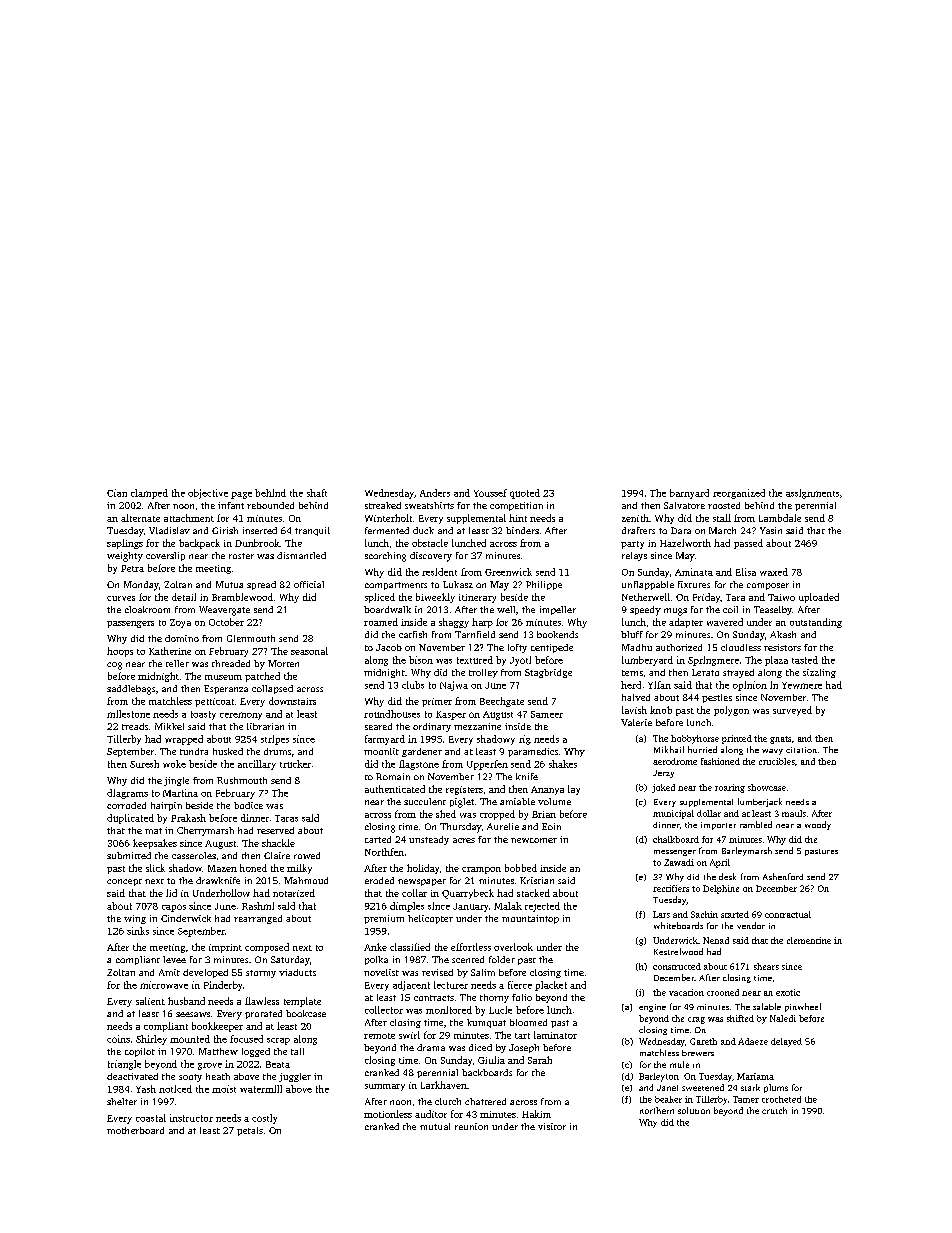  What do you see at coordinates (635, 518) in the screenshot?
I see `zenith` at bounding box center [635, 518].
